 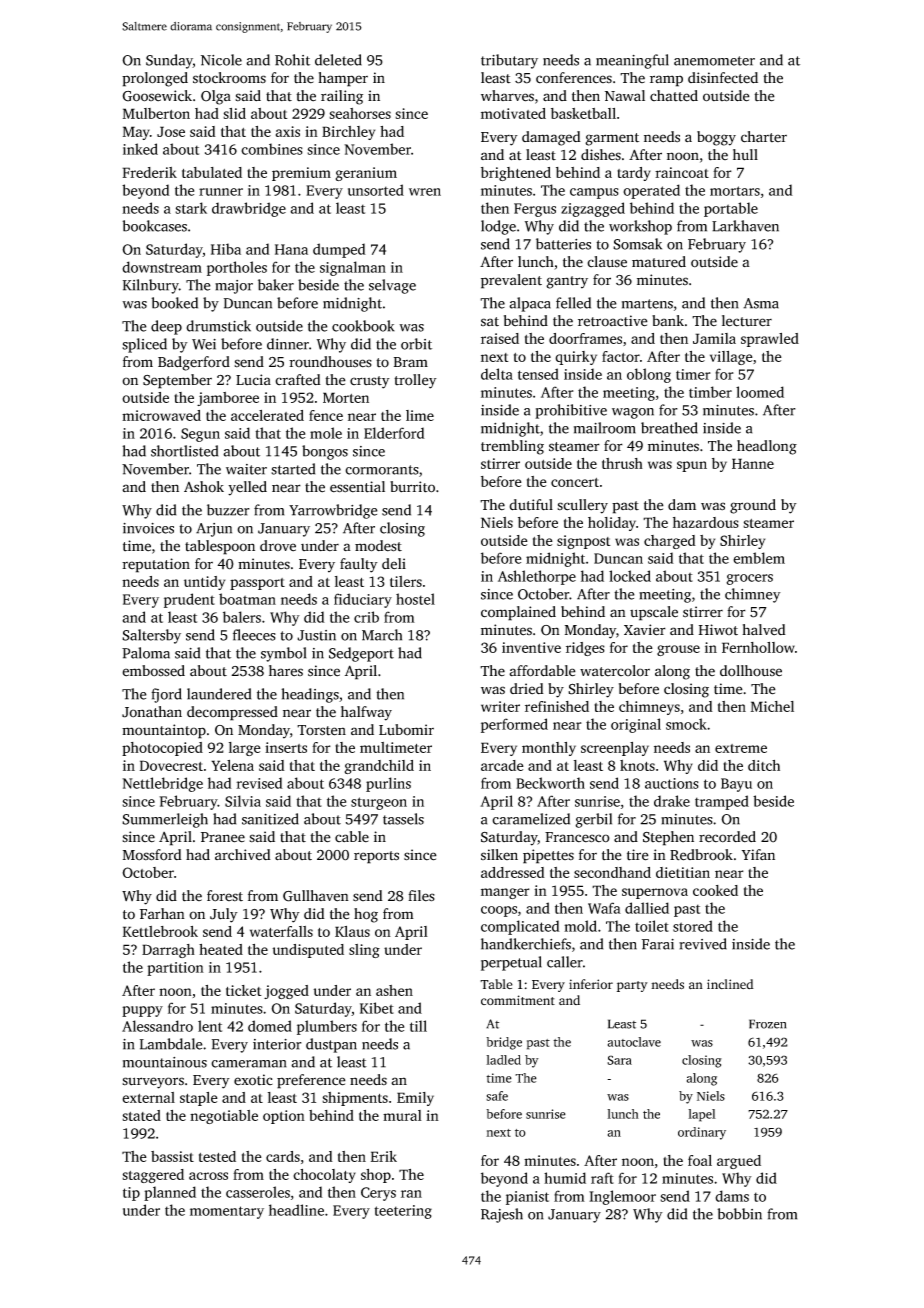 I want to click on across, so click(x=208, y=1176).
